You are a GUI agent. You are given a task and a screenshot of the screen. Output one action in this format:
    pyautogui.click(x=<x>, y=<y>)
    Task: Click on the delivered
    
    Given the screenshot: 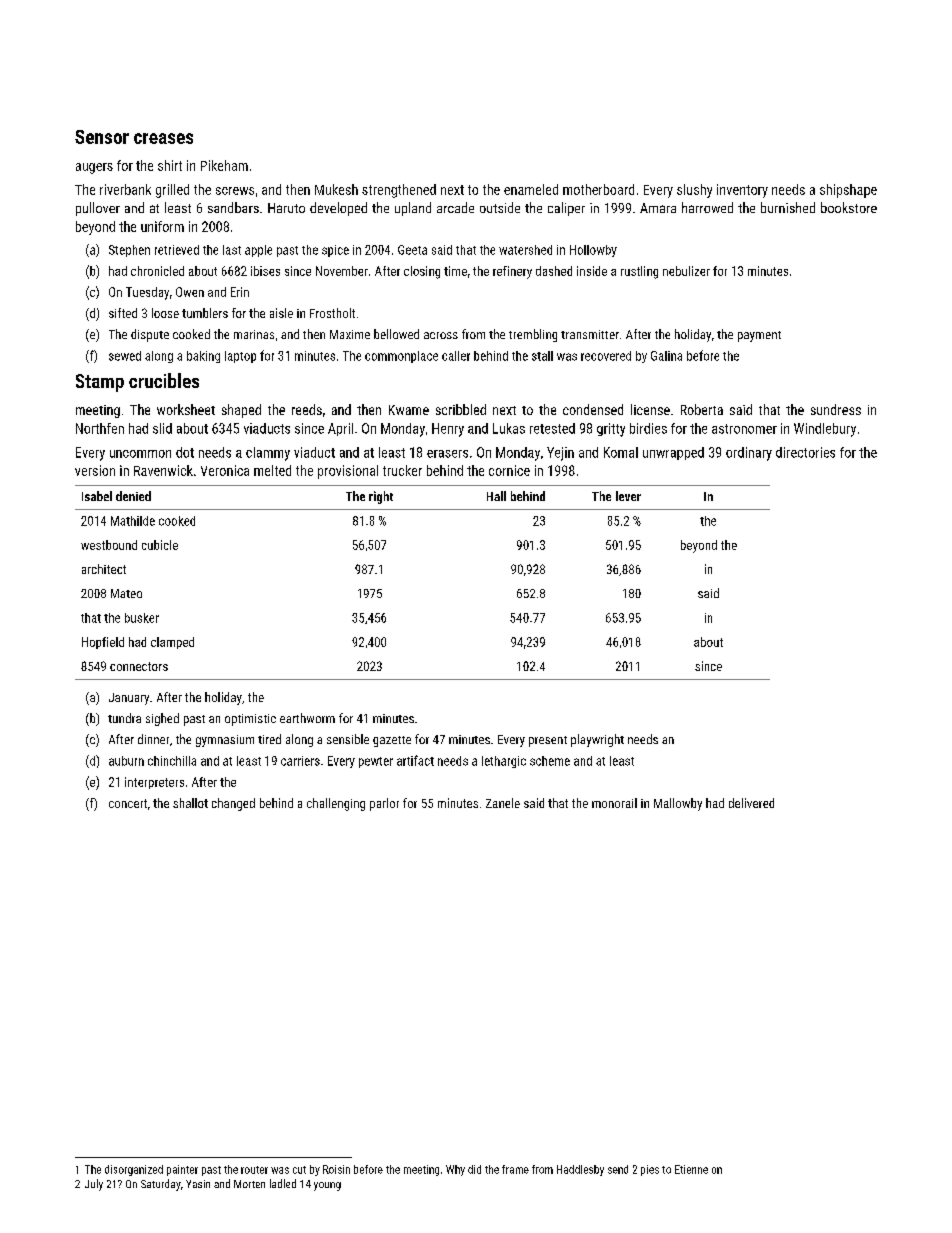 What is the action you would take?
    pyautogui.click(x=751, y=803)
